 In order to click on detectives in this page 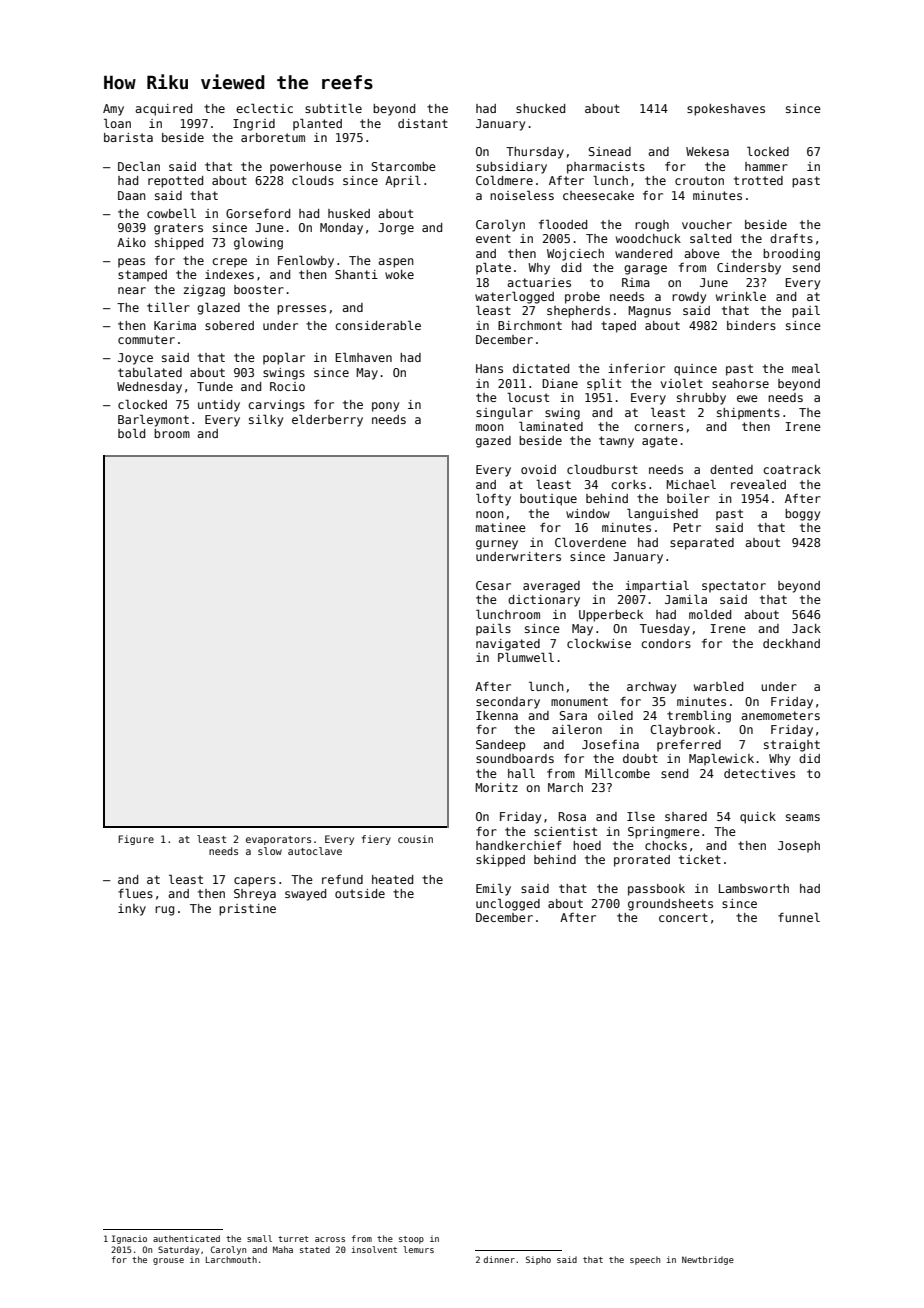, I will do `click(759, 773)`.
